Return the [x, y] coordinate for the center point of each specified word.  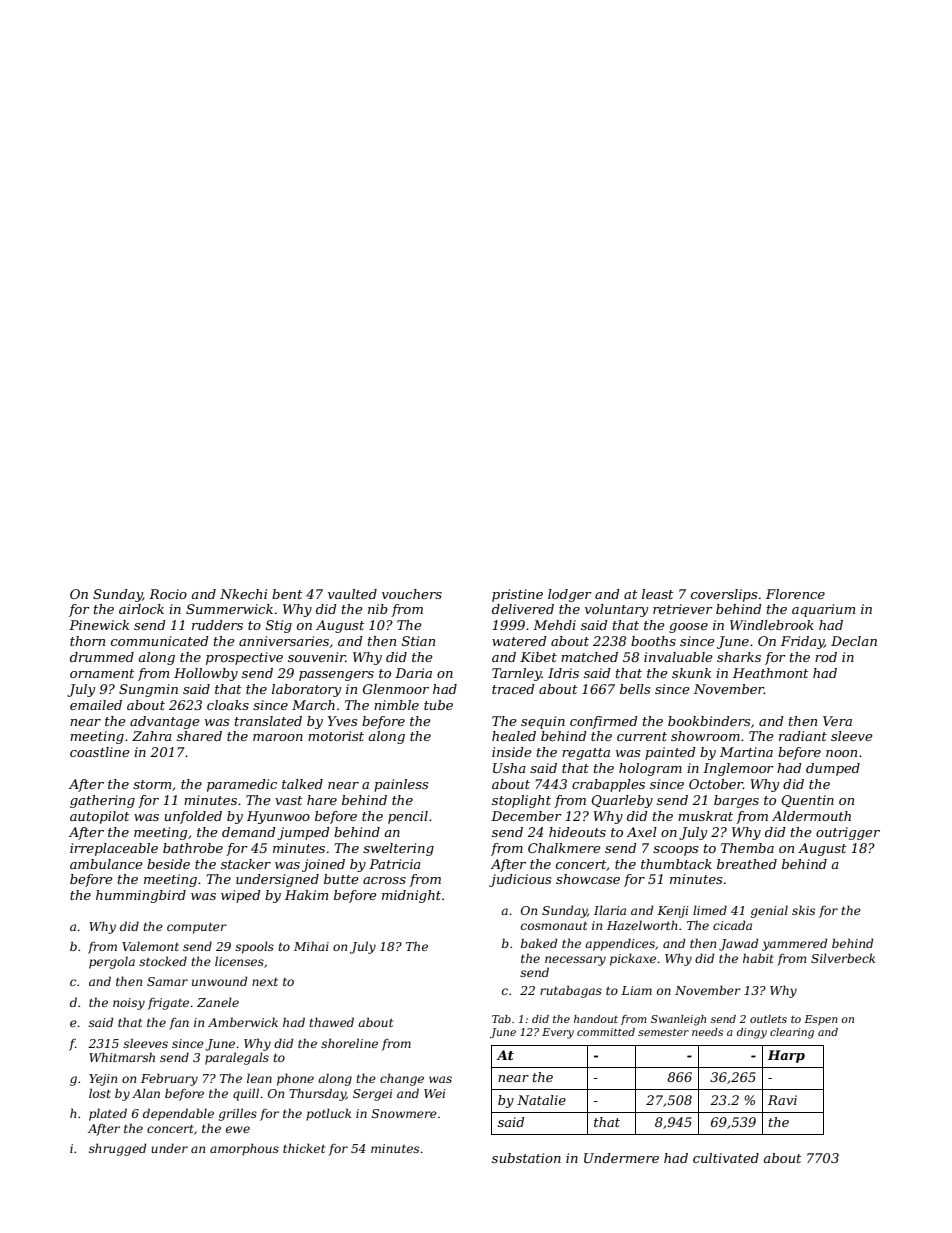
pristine [517, 595]
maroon [278, 737]
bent [287, 594]
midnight [411, 896]
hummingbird [141, 896]
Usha [509, 768]
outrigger [848, 833]
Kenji [673, 912]
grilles [238, 1114]
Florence [795, 594]
